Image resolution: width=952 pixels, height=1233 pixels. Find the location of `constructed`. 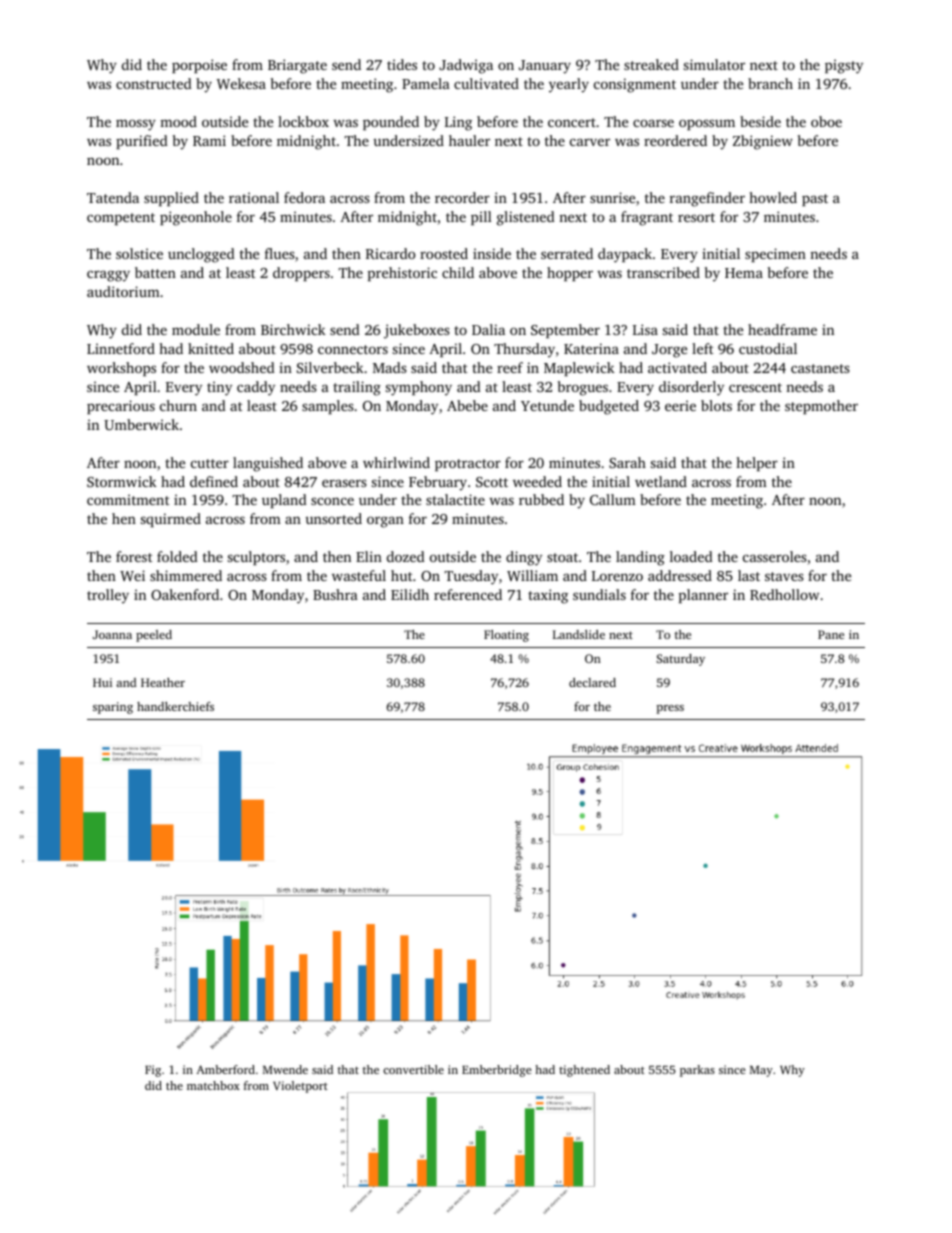

constructed is located at coordinates (154, 83).
